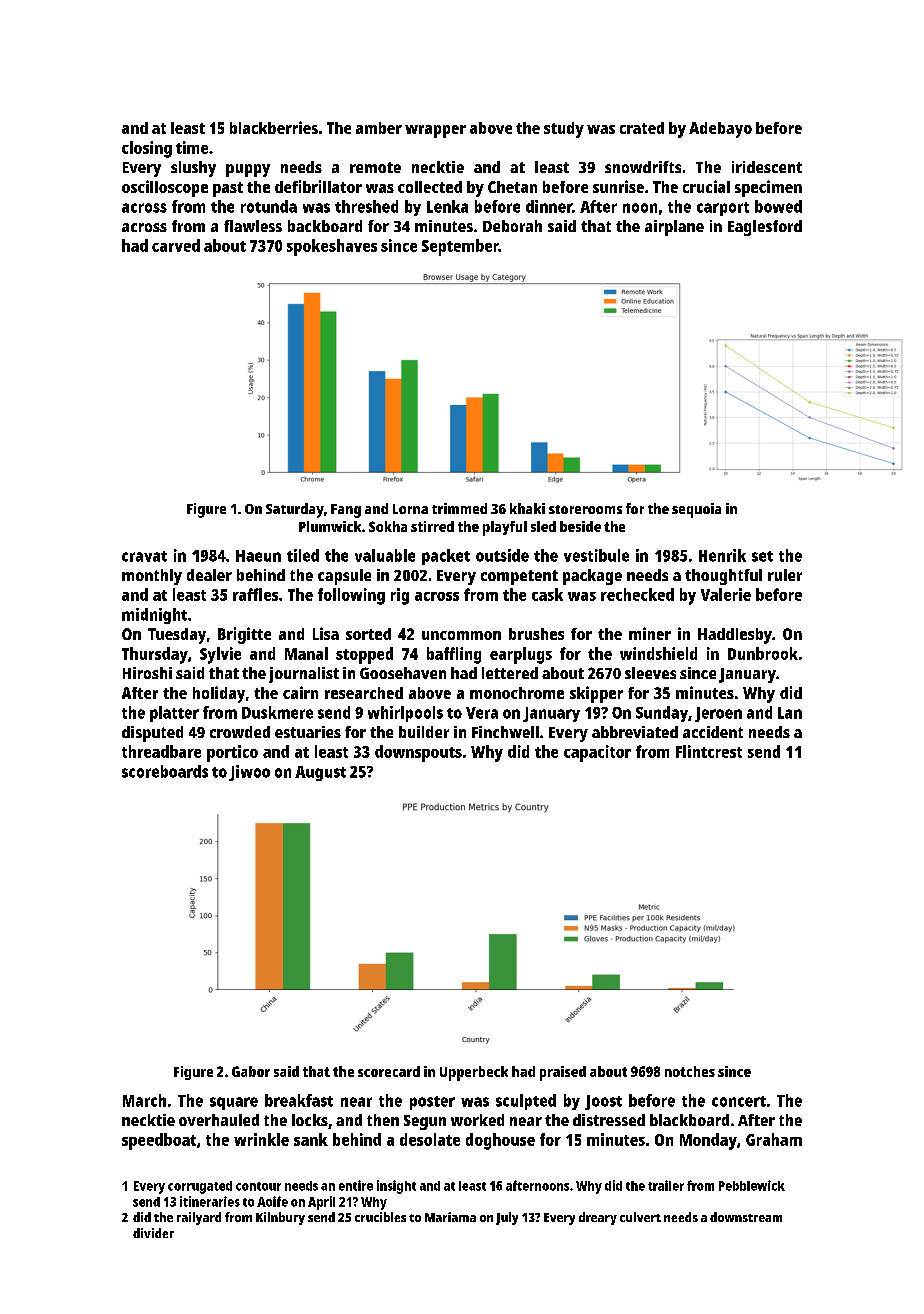 This screenshot has width=924, height=1314. What do you see at coordinates (597, 753) in the screenshot?
I see `capacitor` at bounding box center [597, 753].
